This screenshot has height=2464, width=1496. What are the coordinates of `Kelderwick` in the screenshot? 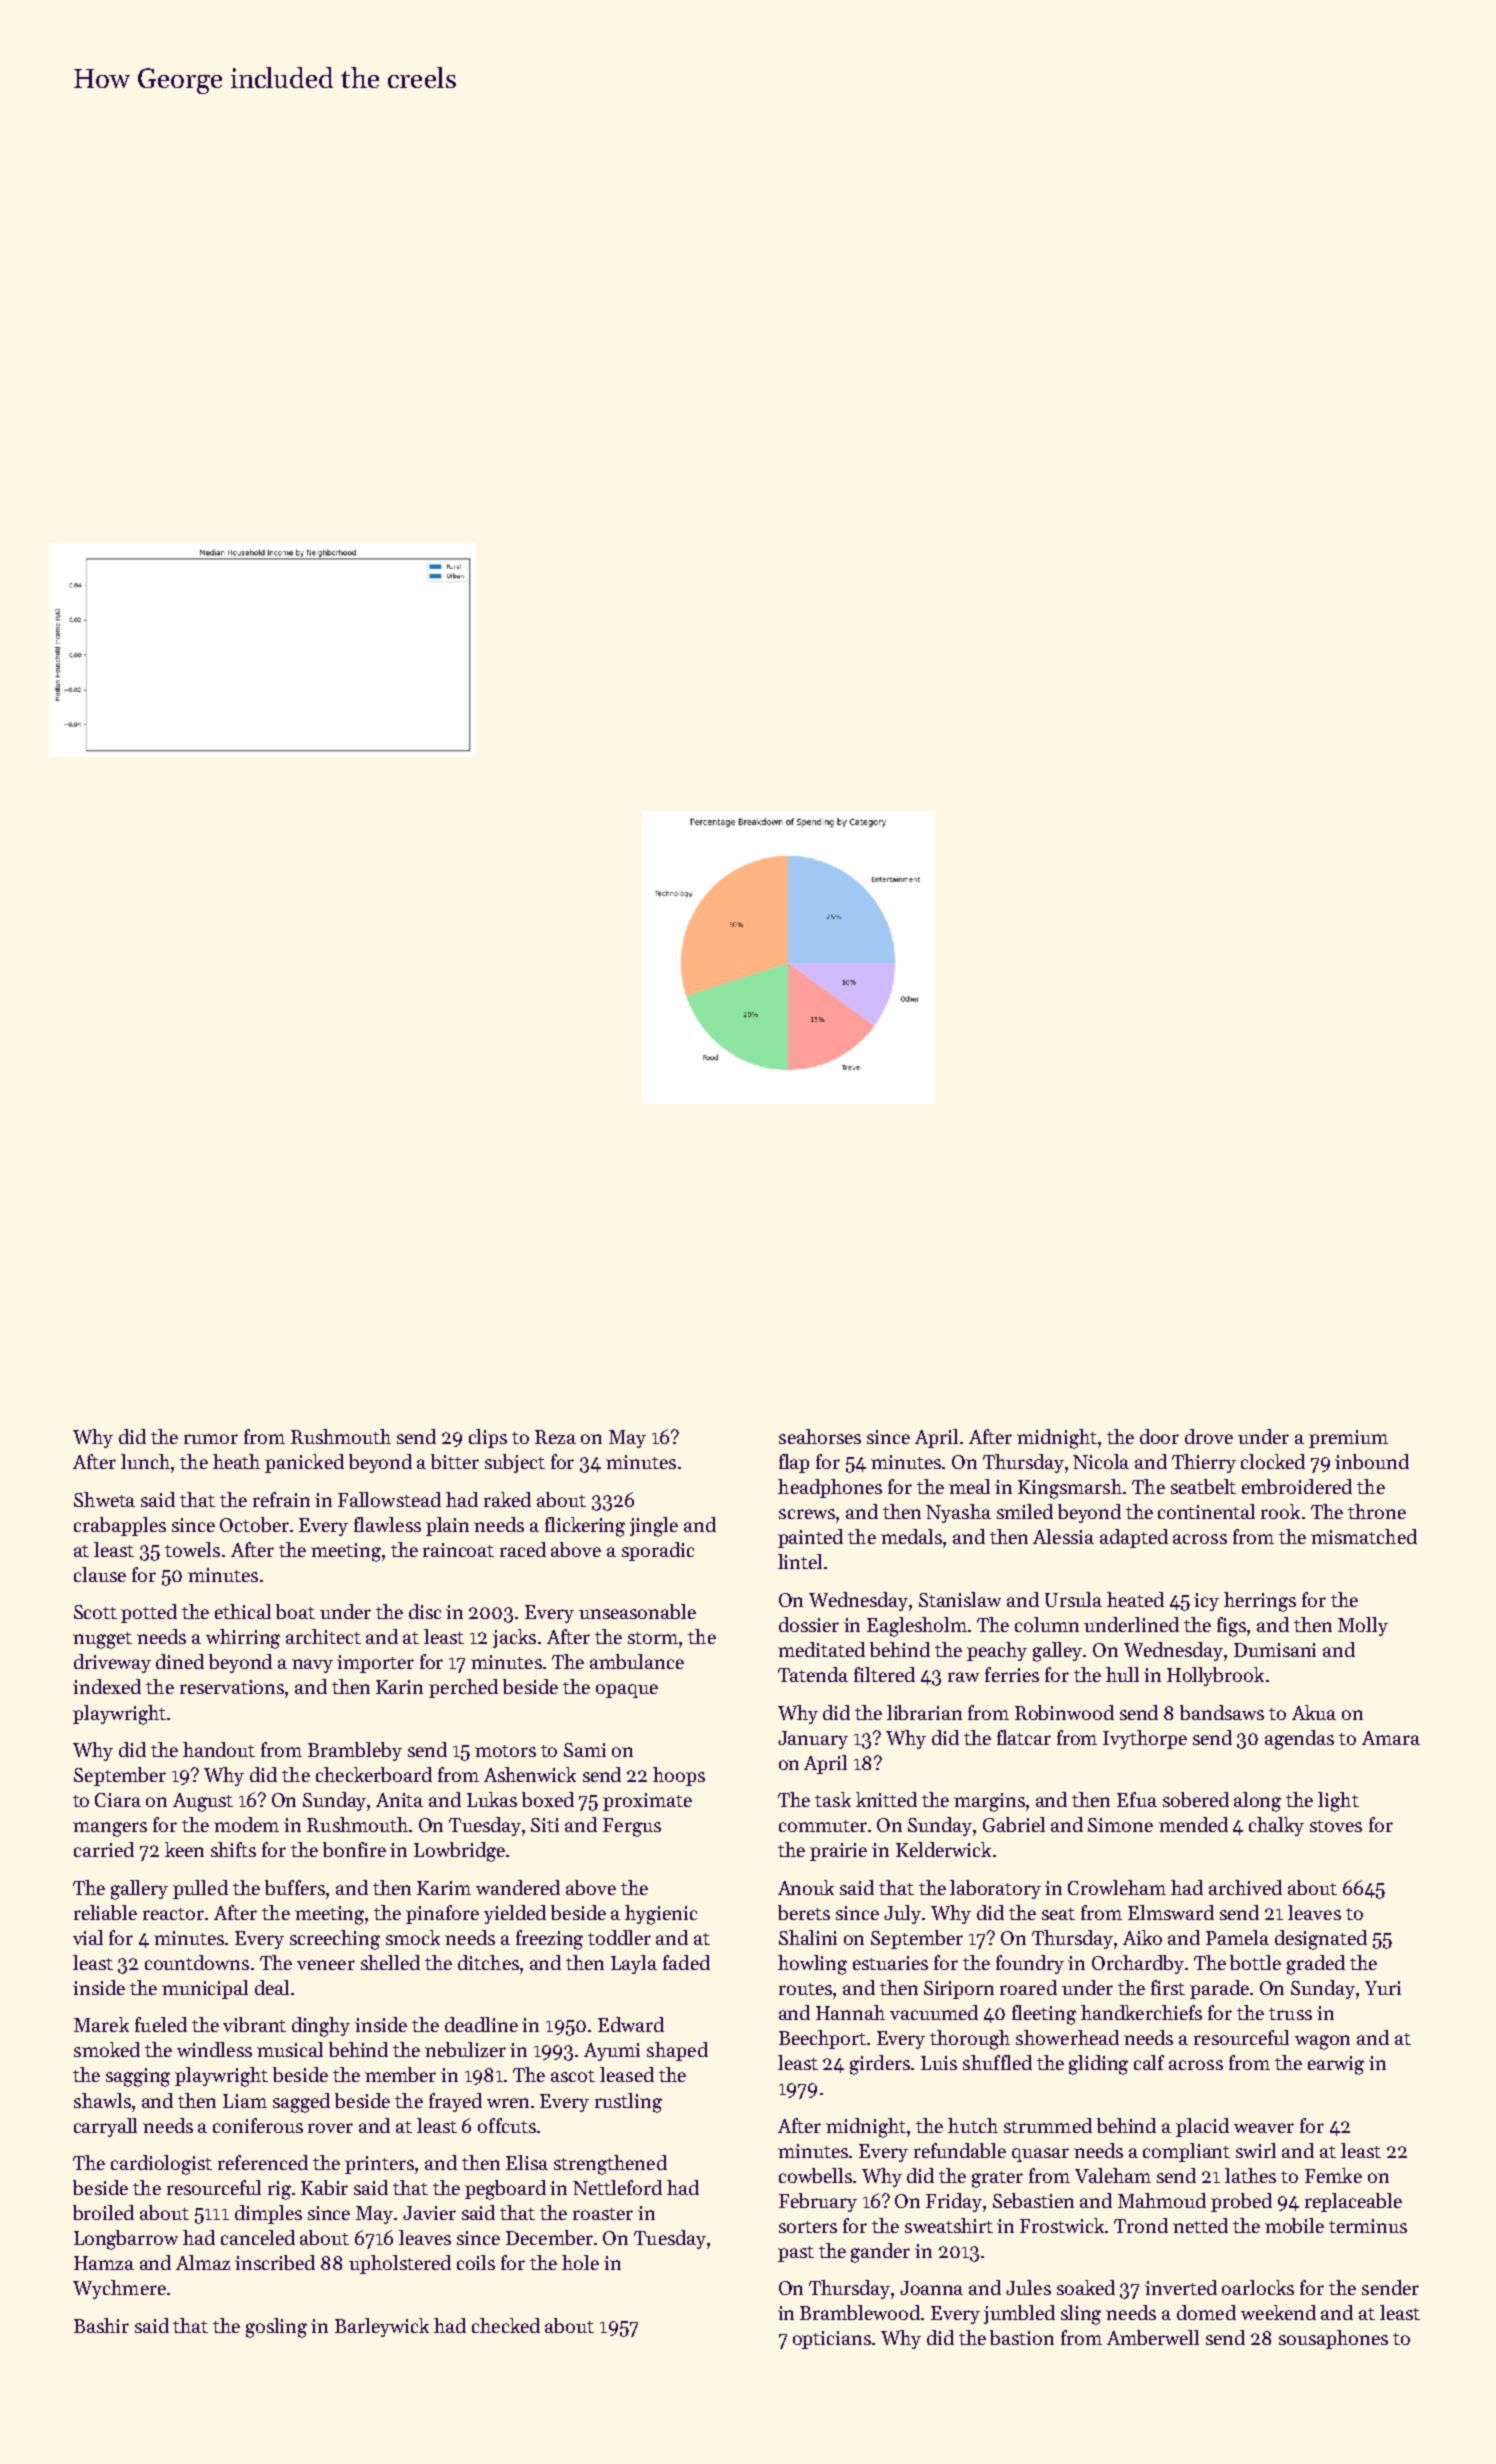 It's located at (943, 1849).
